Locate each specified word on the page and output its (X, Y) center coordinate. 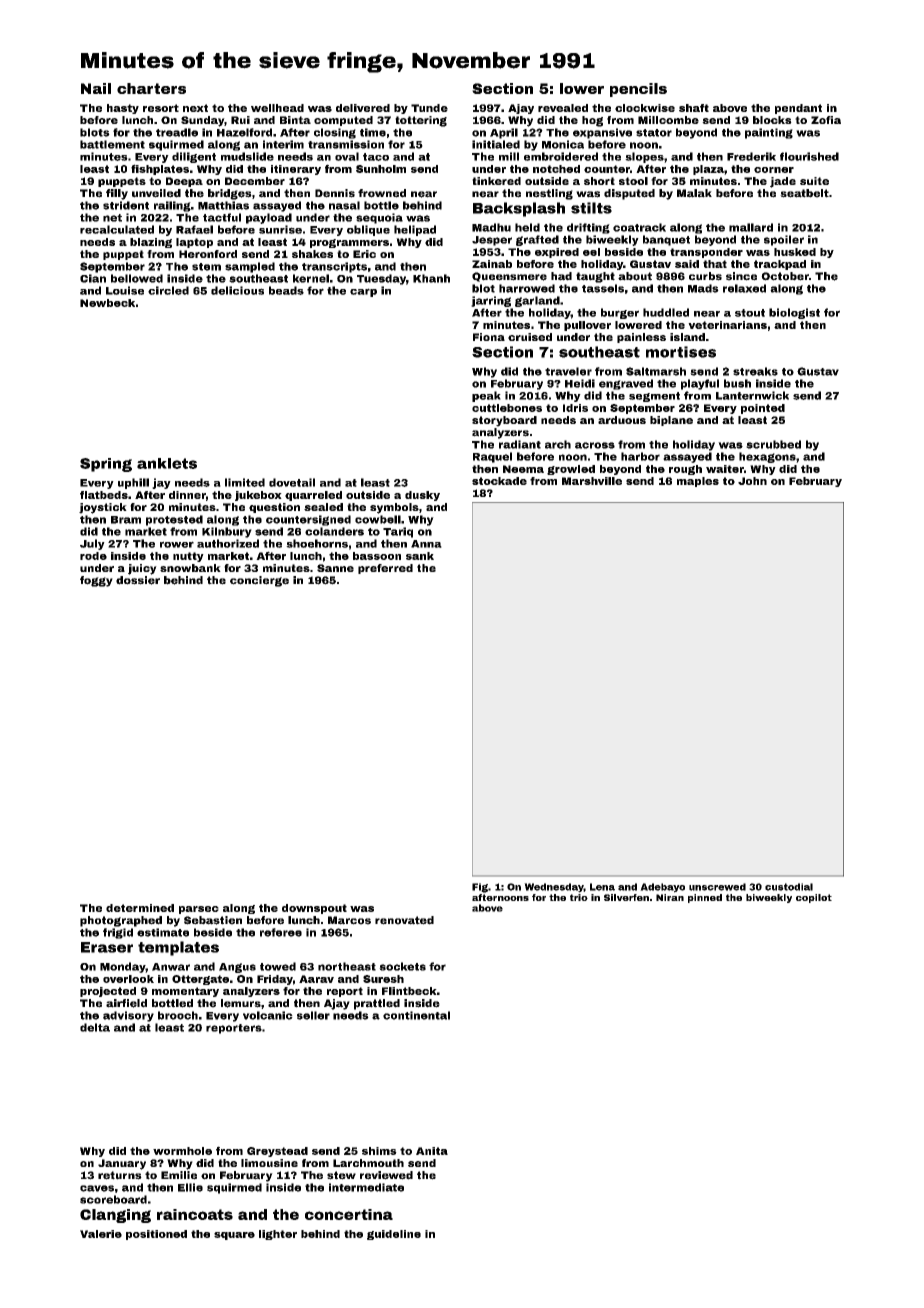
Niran (670, 897)
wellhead (277, 108)
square (234, 1236)
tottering (421, 121)
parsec (199, 910)
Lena (602, 887)
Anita (432, 1151)
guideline (394, 1235)
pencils (638, 90)
